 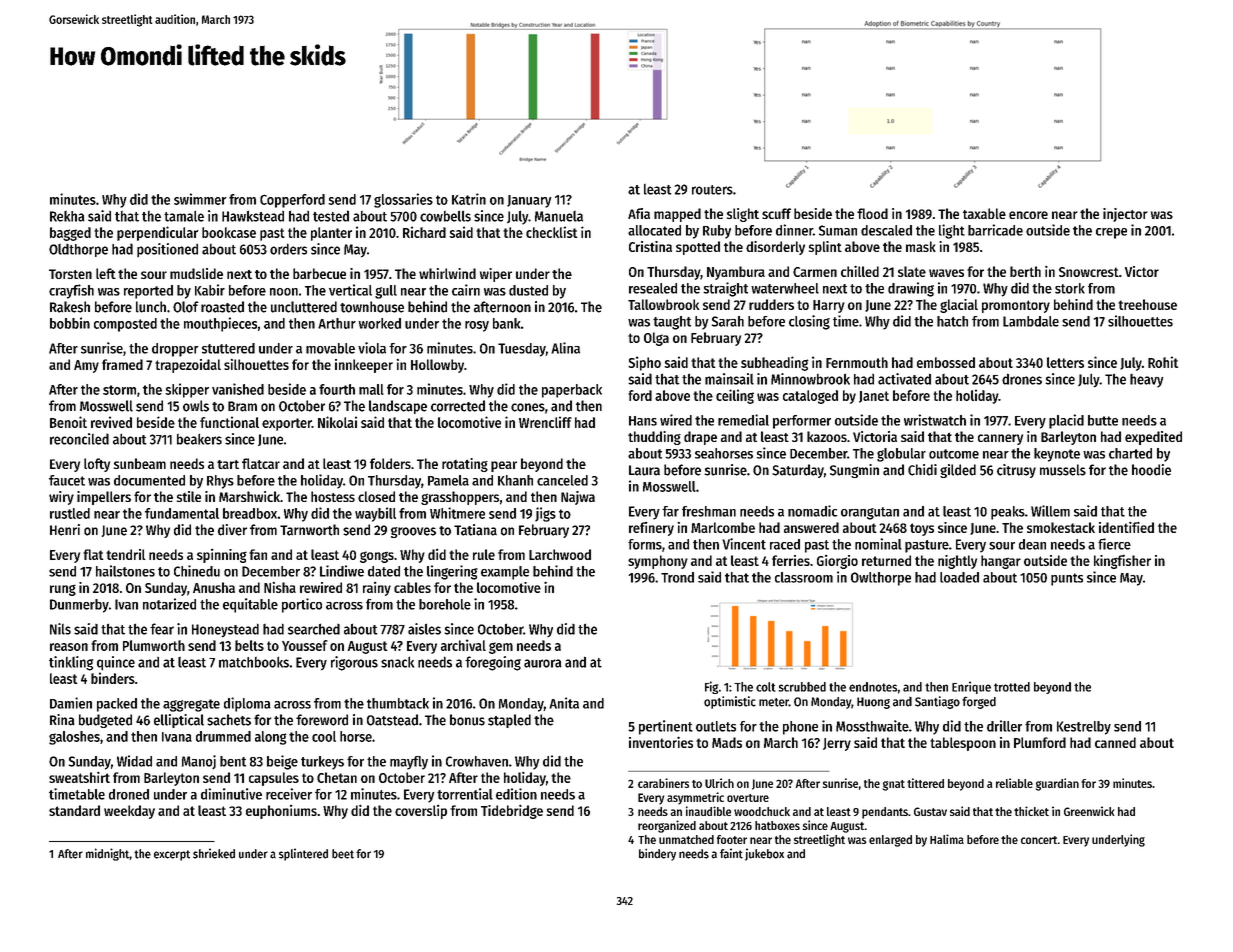 I want to click on taxable, so click(x=984, y=213).
